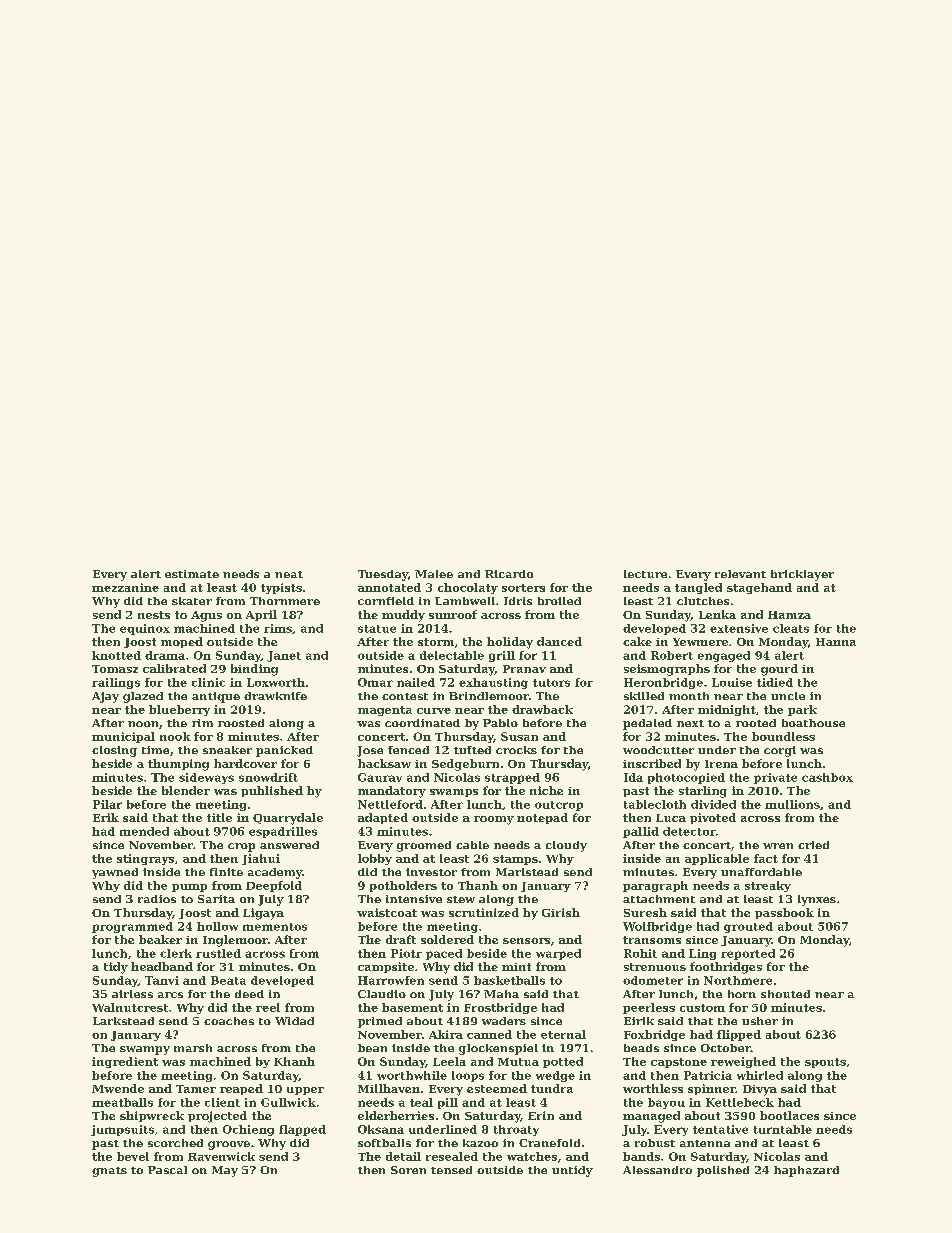 The image size is (952, 1233). I want to click on potted, so click(563, 1062).
